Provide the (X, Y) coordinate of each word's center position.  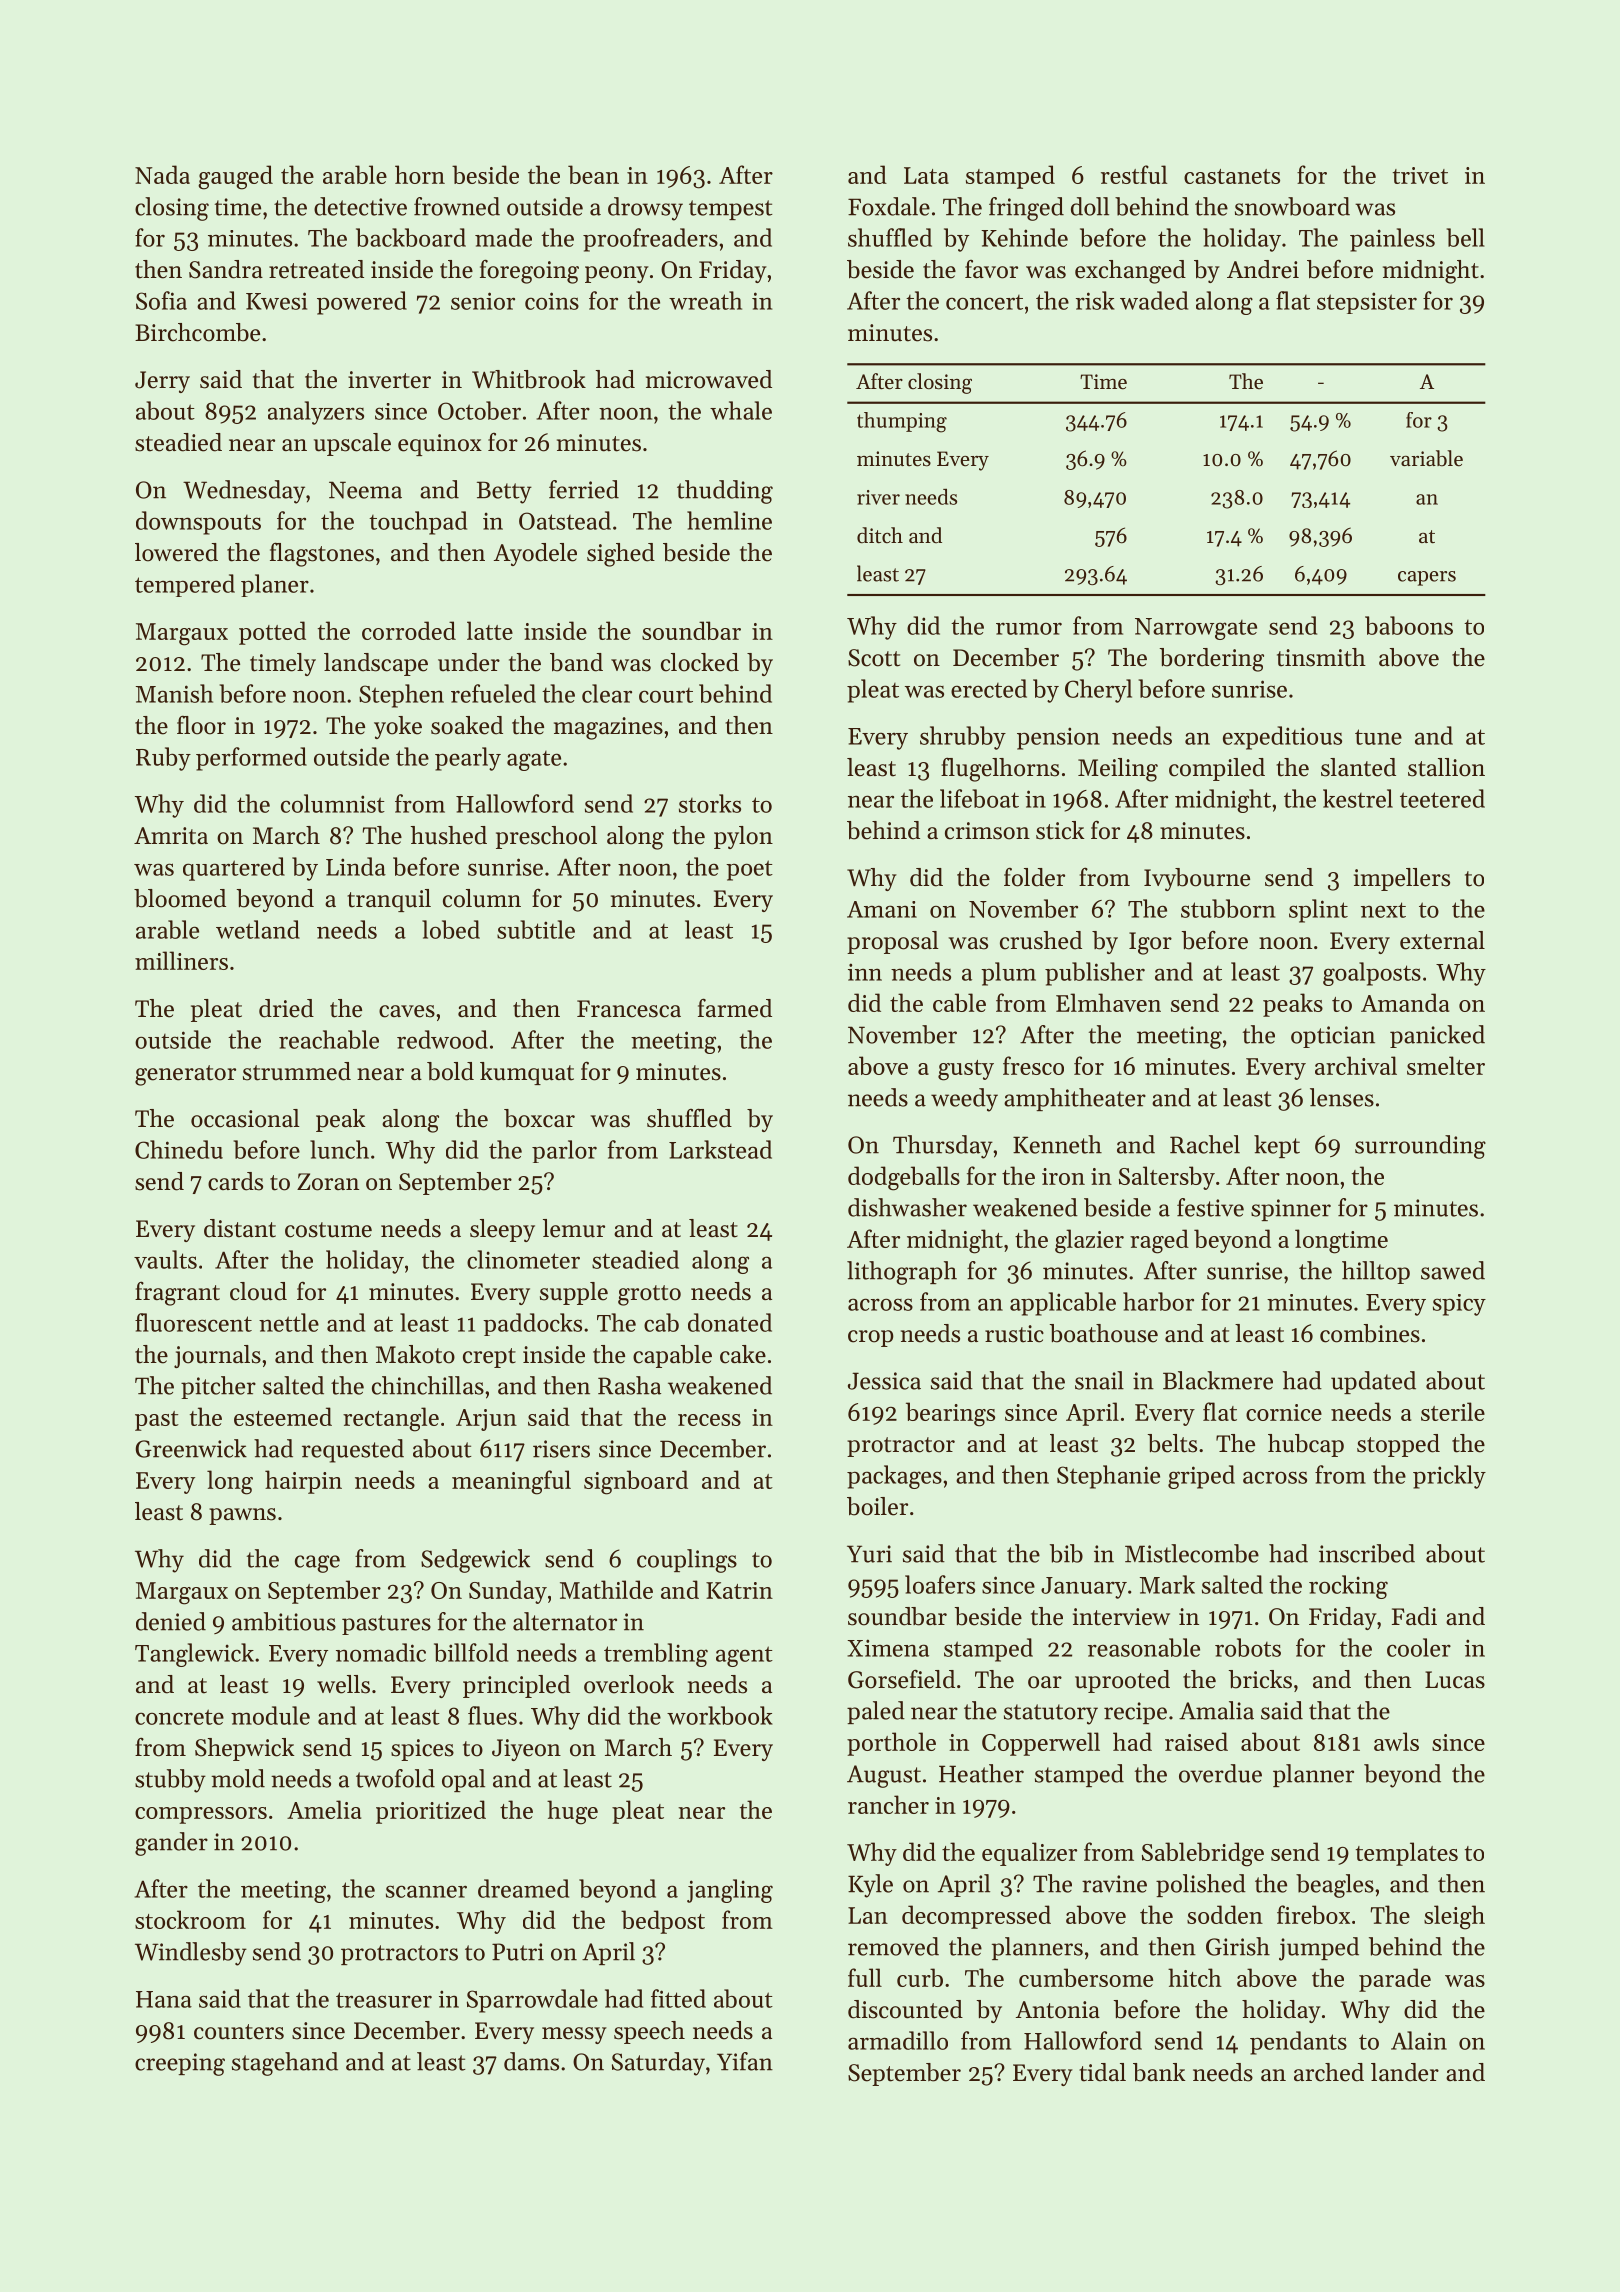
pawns (242, 1516)
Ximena (888, 1648)
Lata (926, 175)
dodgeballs (904, 1178)
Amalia (1216, 1710)
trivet (1420, 175)
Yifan (745, 2061)
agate (534, 761)
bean (593, 174)
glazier (1089, 1241)
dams (531, 2061)
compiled (1217, 769)
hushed (449, 835)
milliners (181, 960)
